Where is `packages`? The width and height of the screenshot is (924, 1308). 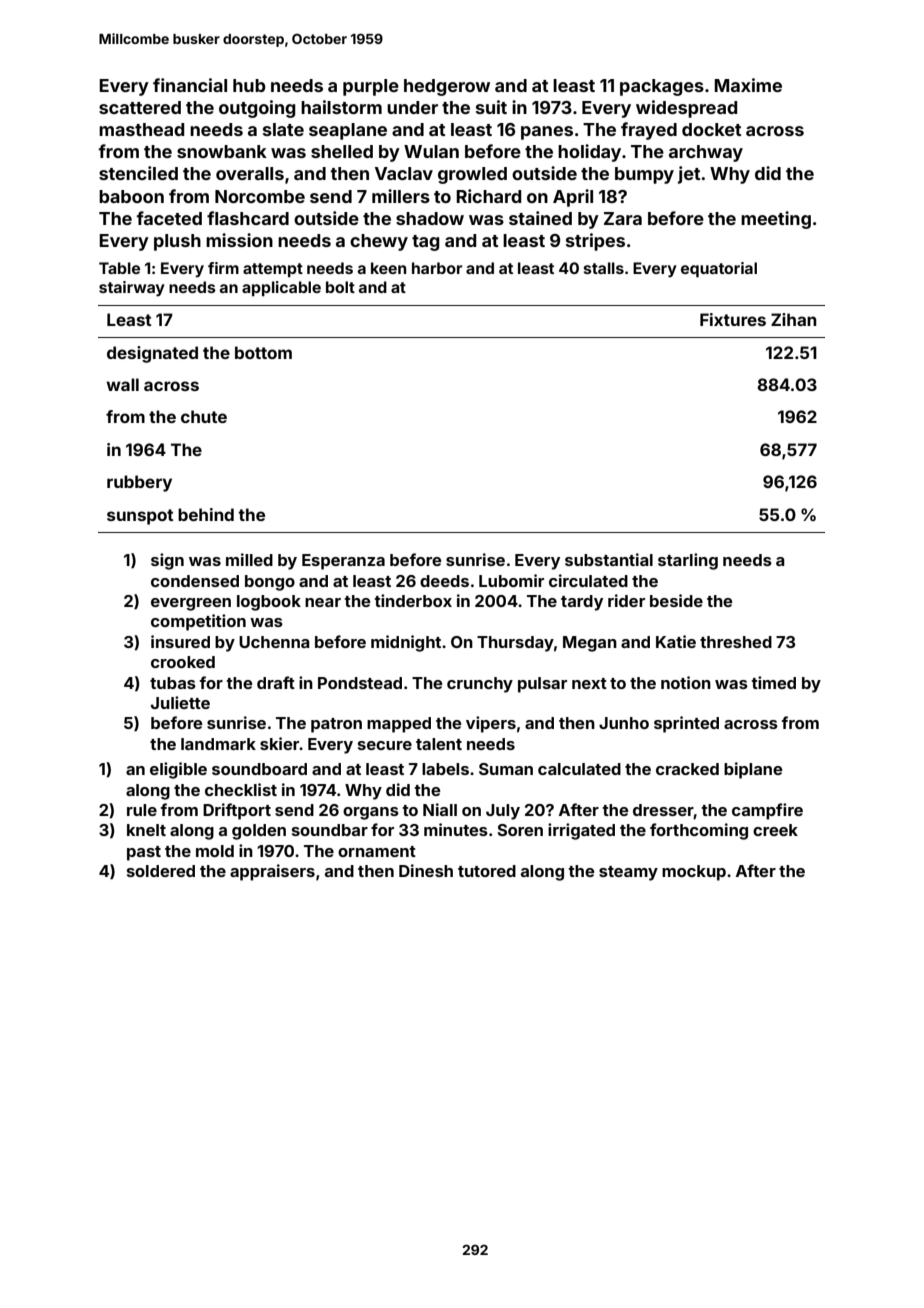
packages is located at coordinates (662, 87).
